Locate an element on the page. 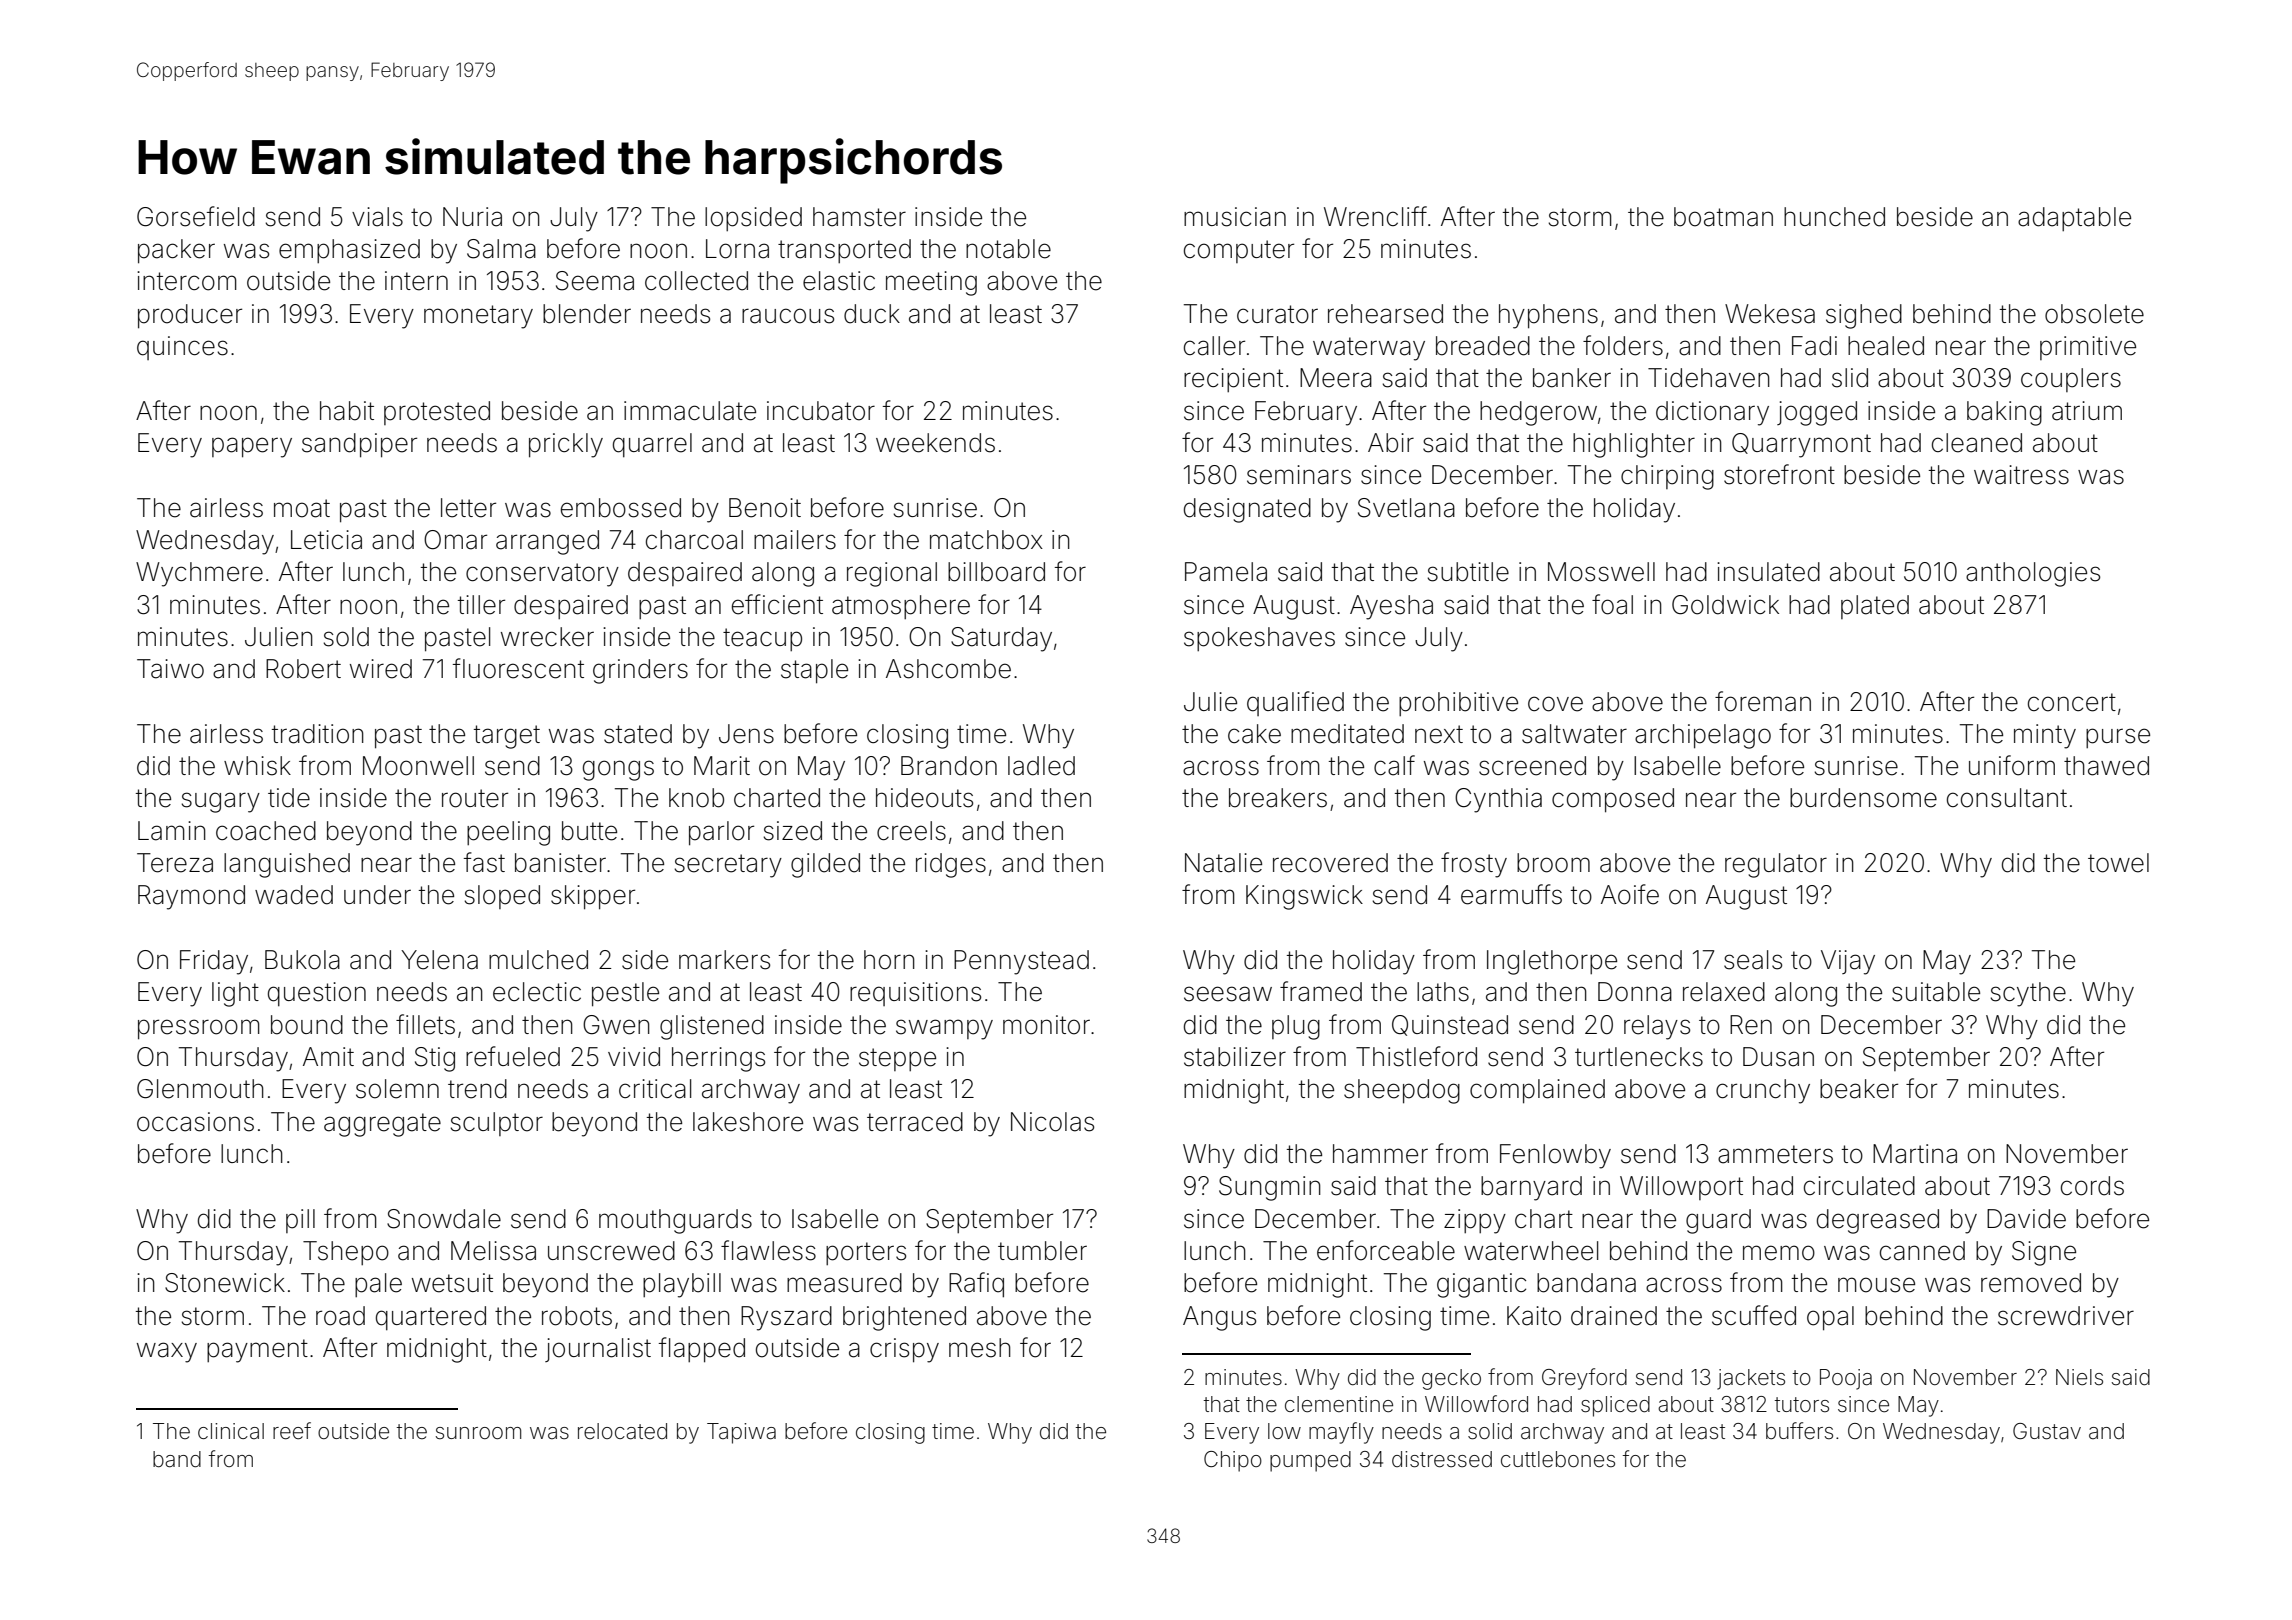  Raymond is located at coordinates (191, 897).
